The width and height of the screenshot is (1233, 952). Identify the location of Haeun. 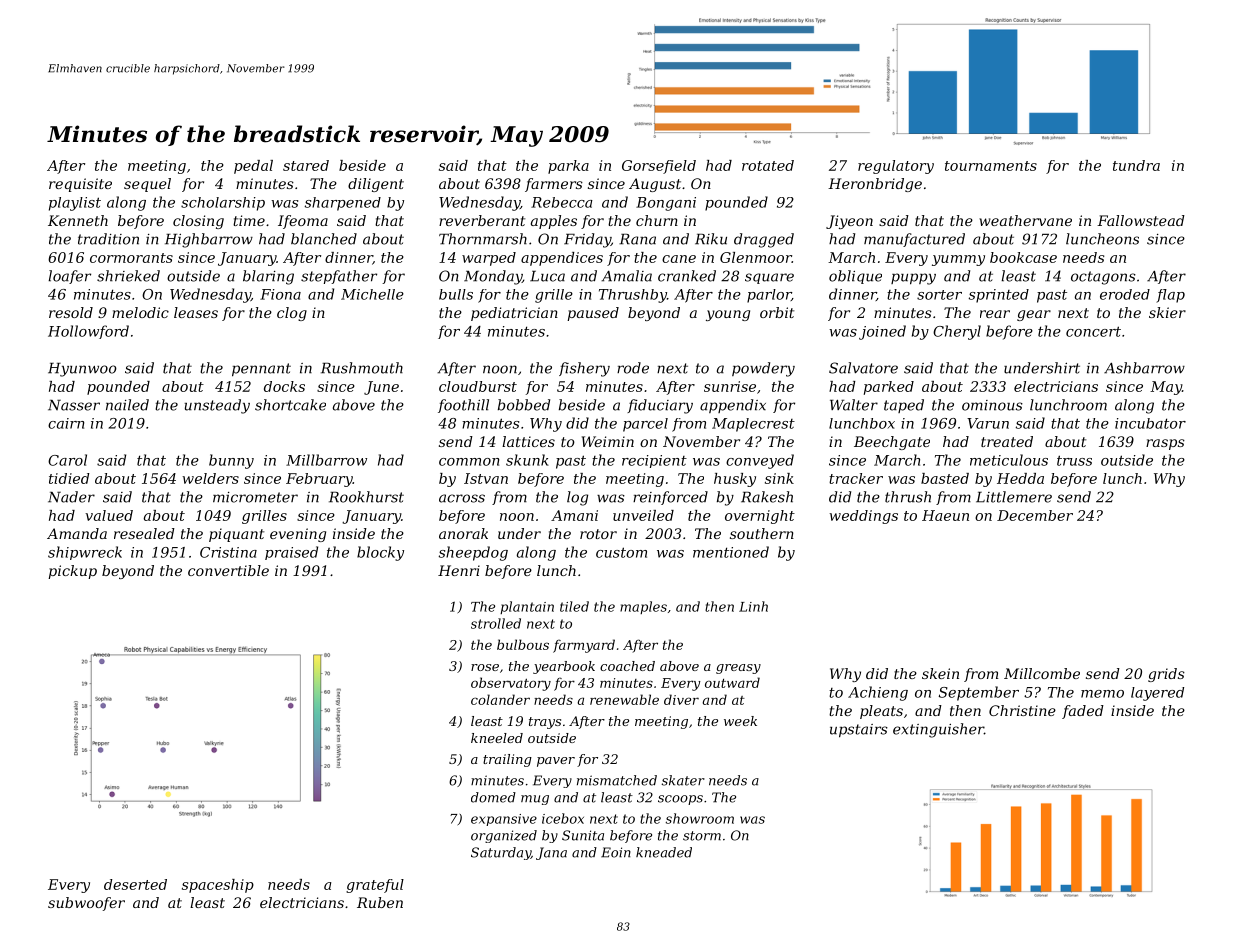
(945, 515).
